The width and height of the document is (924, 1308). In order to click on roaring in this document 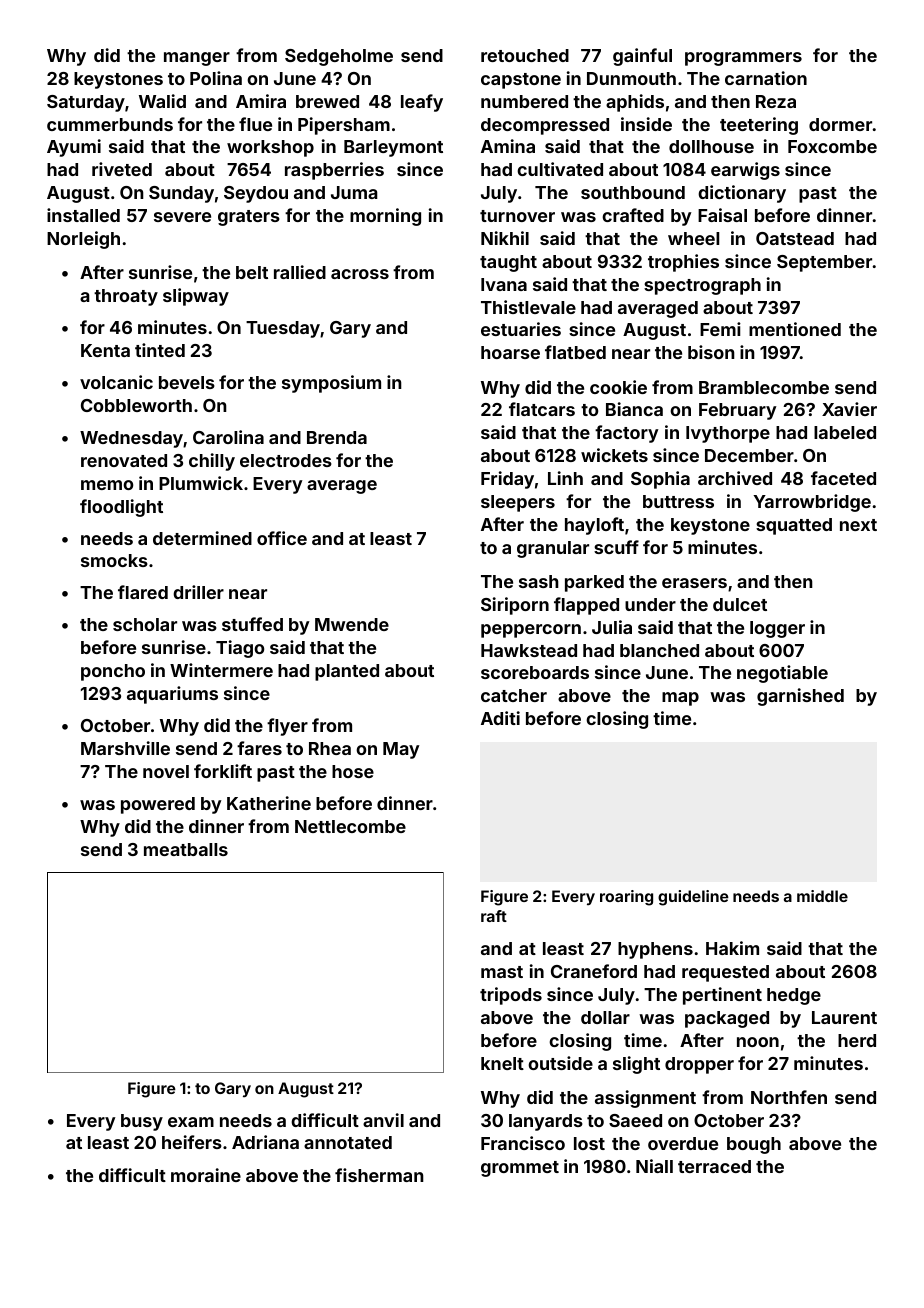, I will do `click(626, 898)`.
